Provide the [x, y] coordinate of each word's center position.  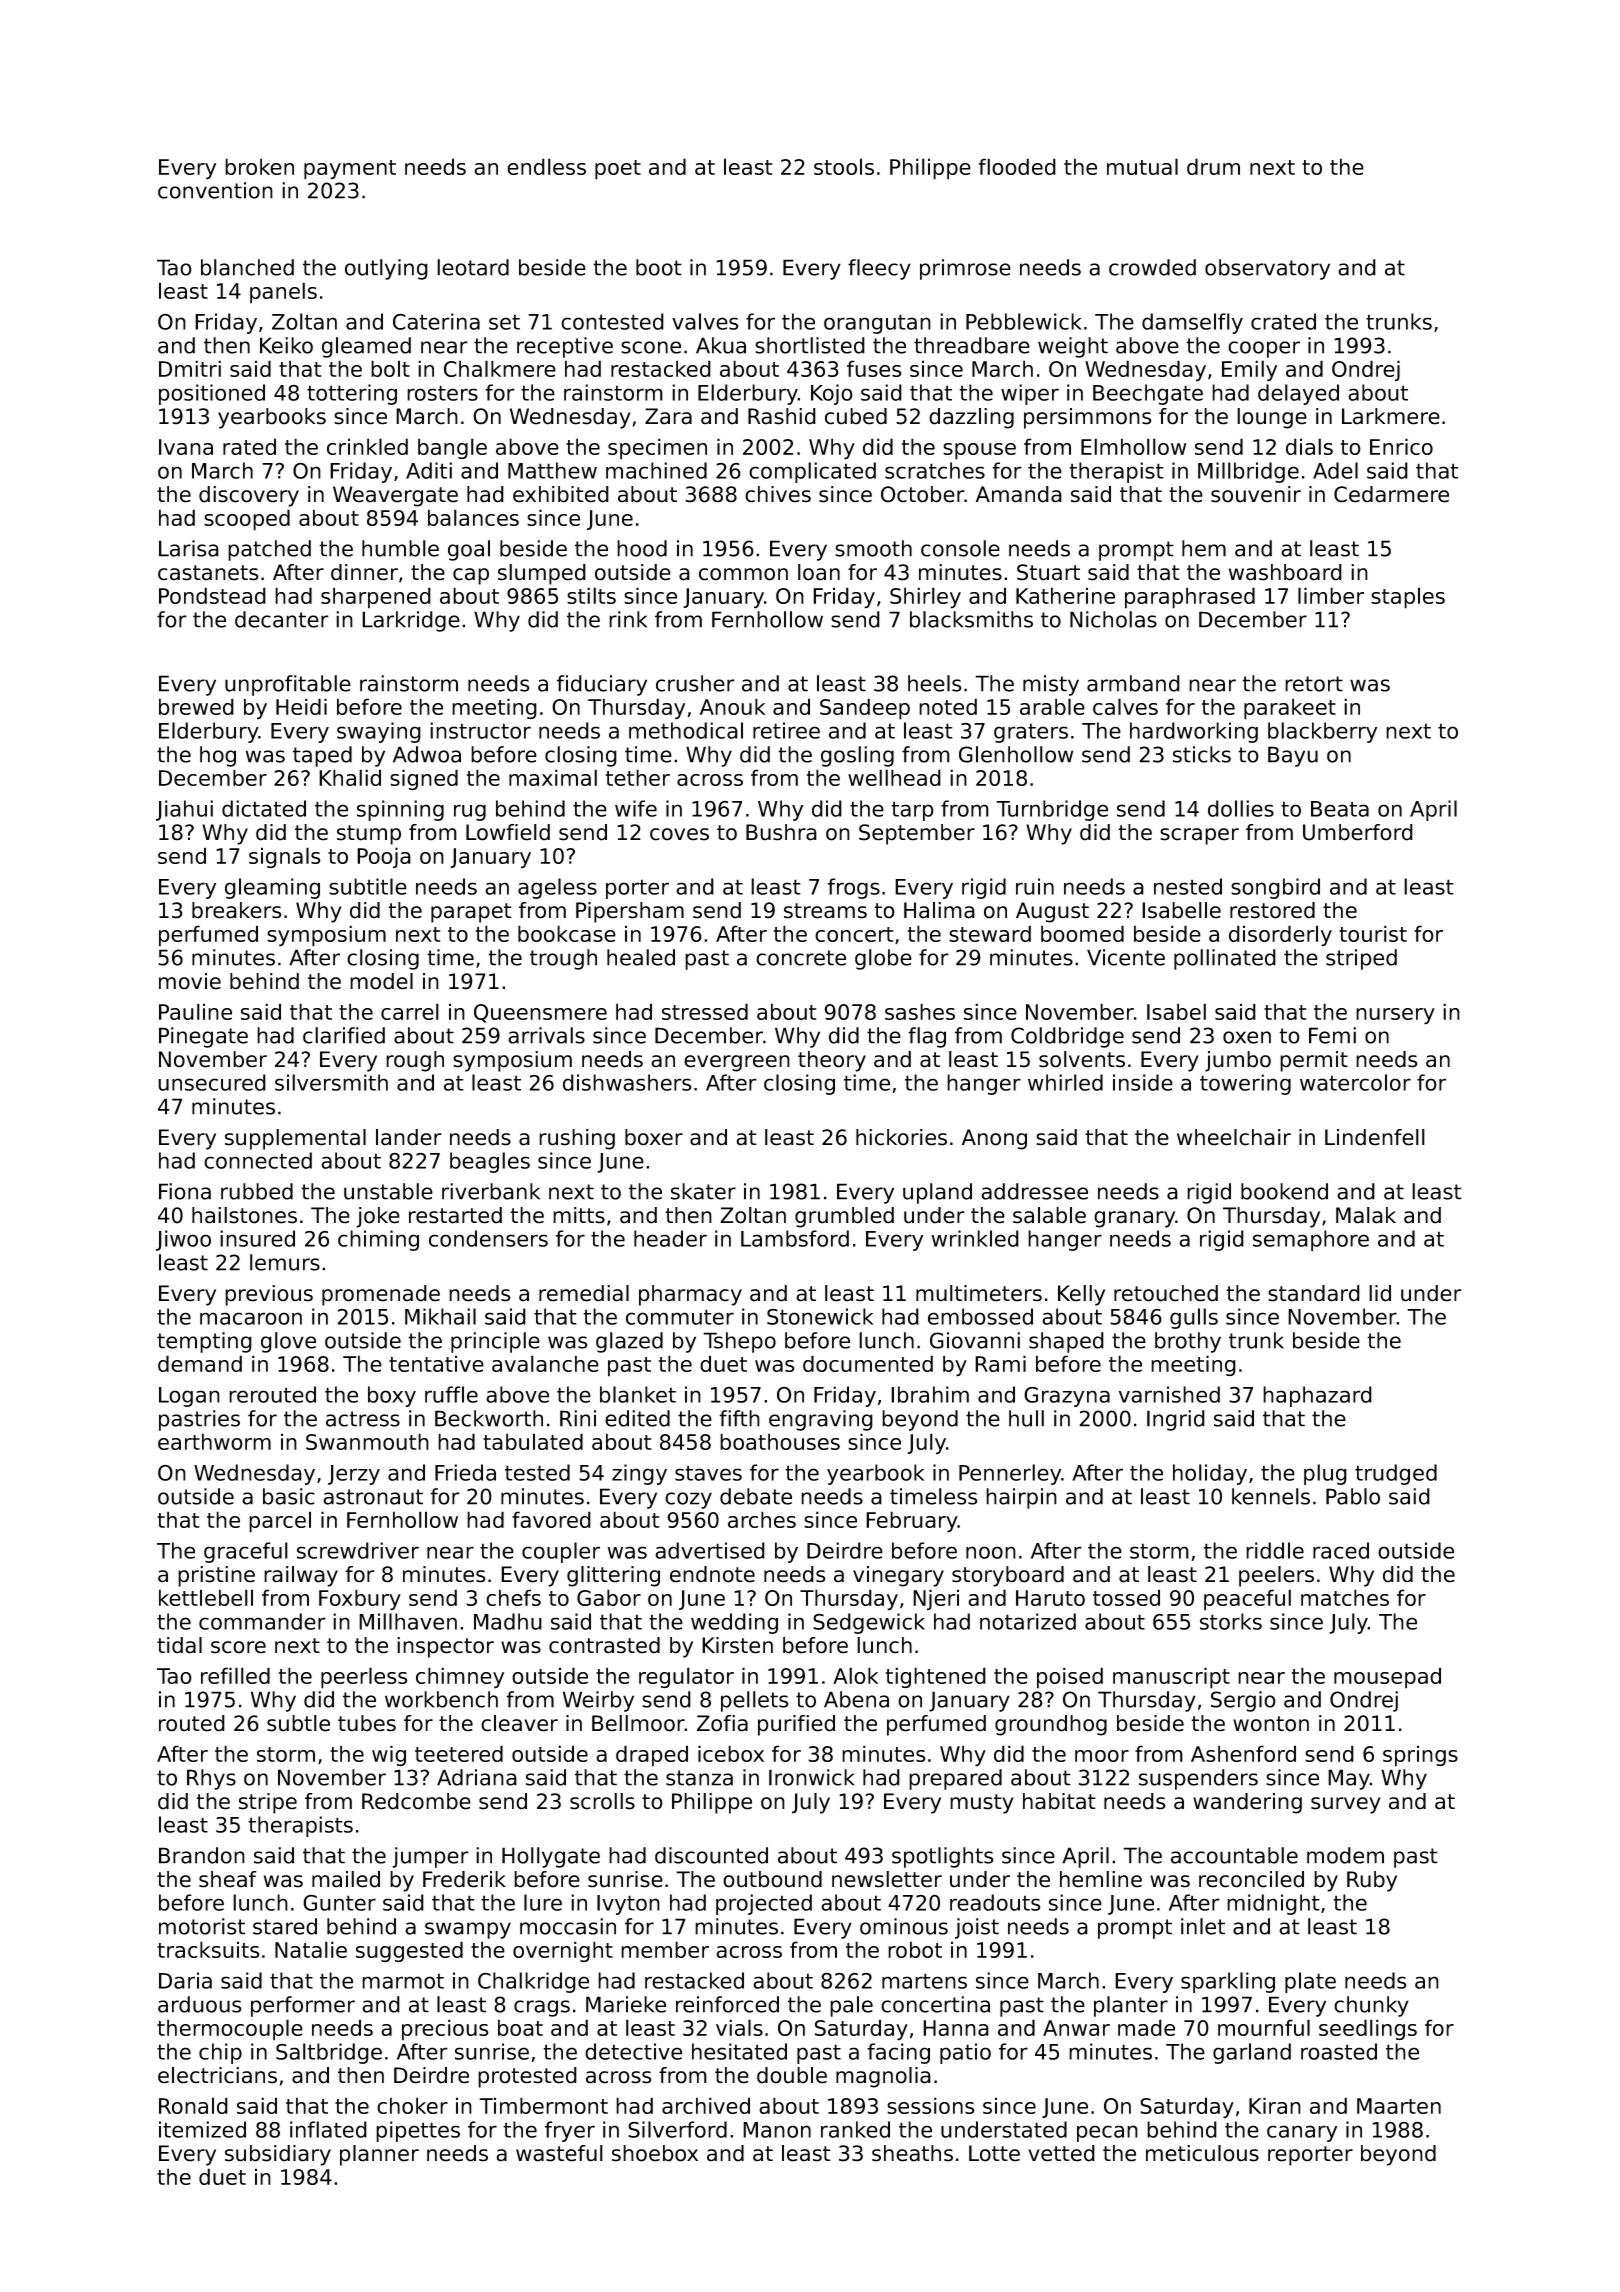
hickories [901, 1137]
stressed [705, 1011]
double [792, 2075]
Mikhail [440, 1316]
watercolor [1355, 1082]
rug [470, 812]
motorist [202, 1926]
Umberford [1358, 832]
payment [350, 170]
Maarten [1399, 2106]
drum [1213, 166]
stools [844, 166]
